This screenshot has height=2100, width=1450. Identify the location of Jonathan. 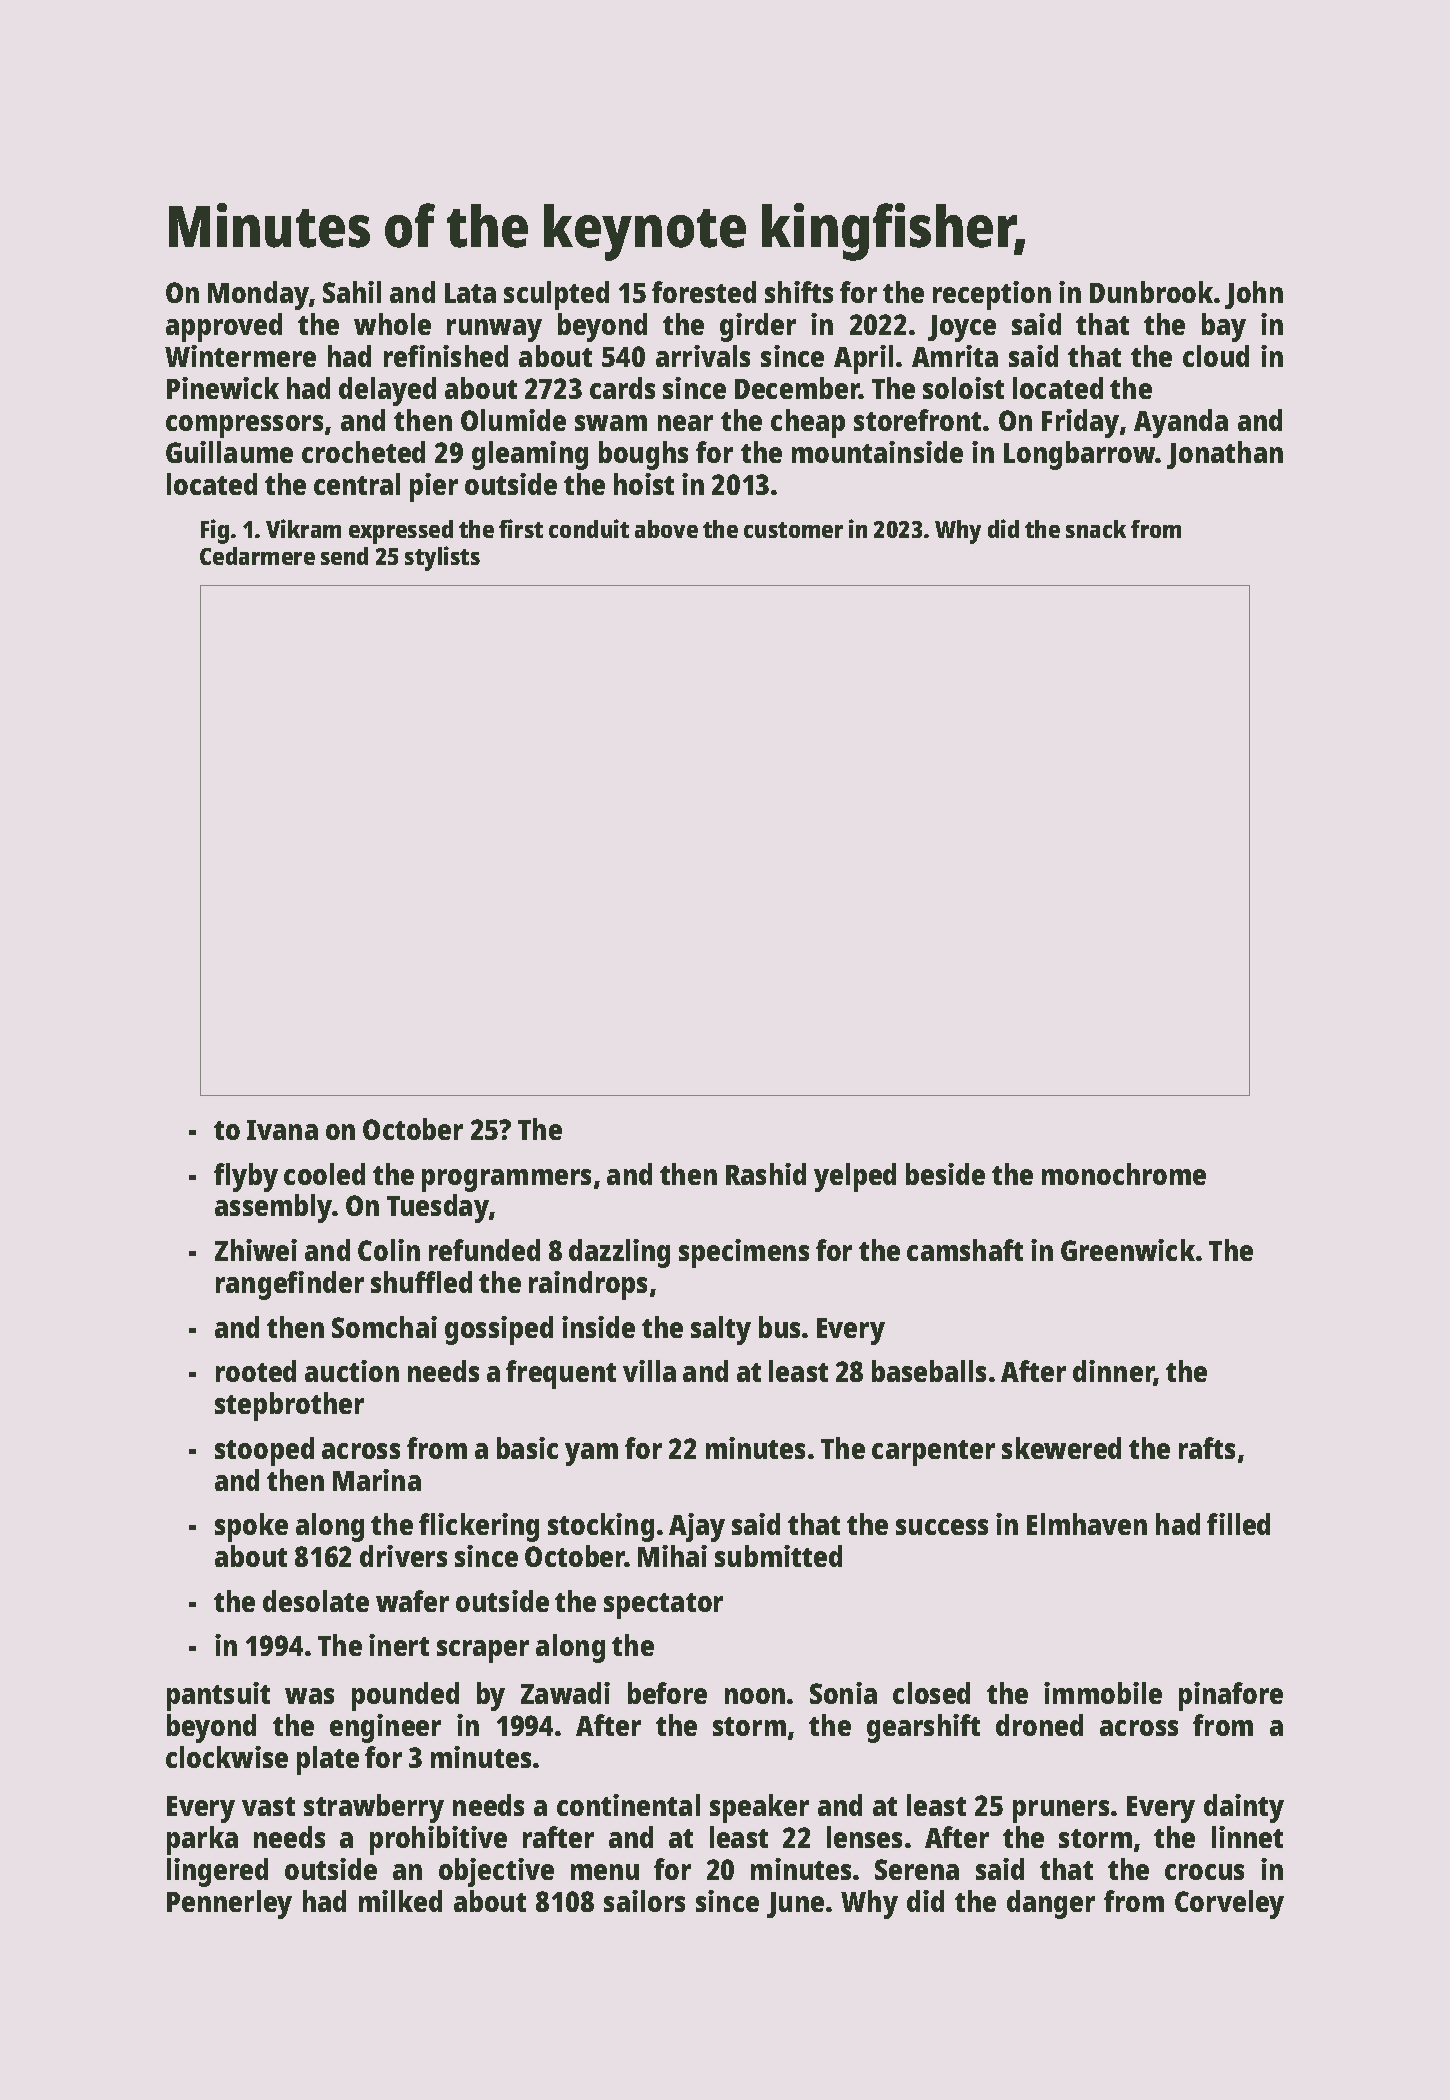
(1225, 455).
